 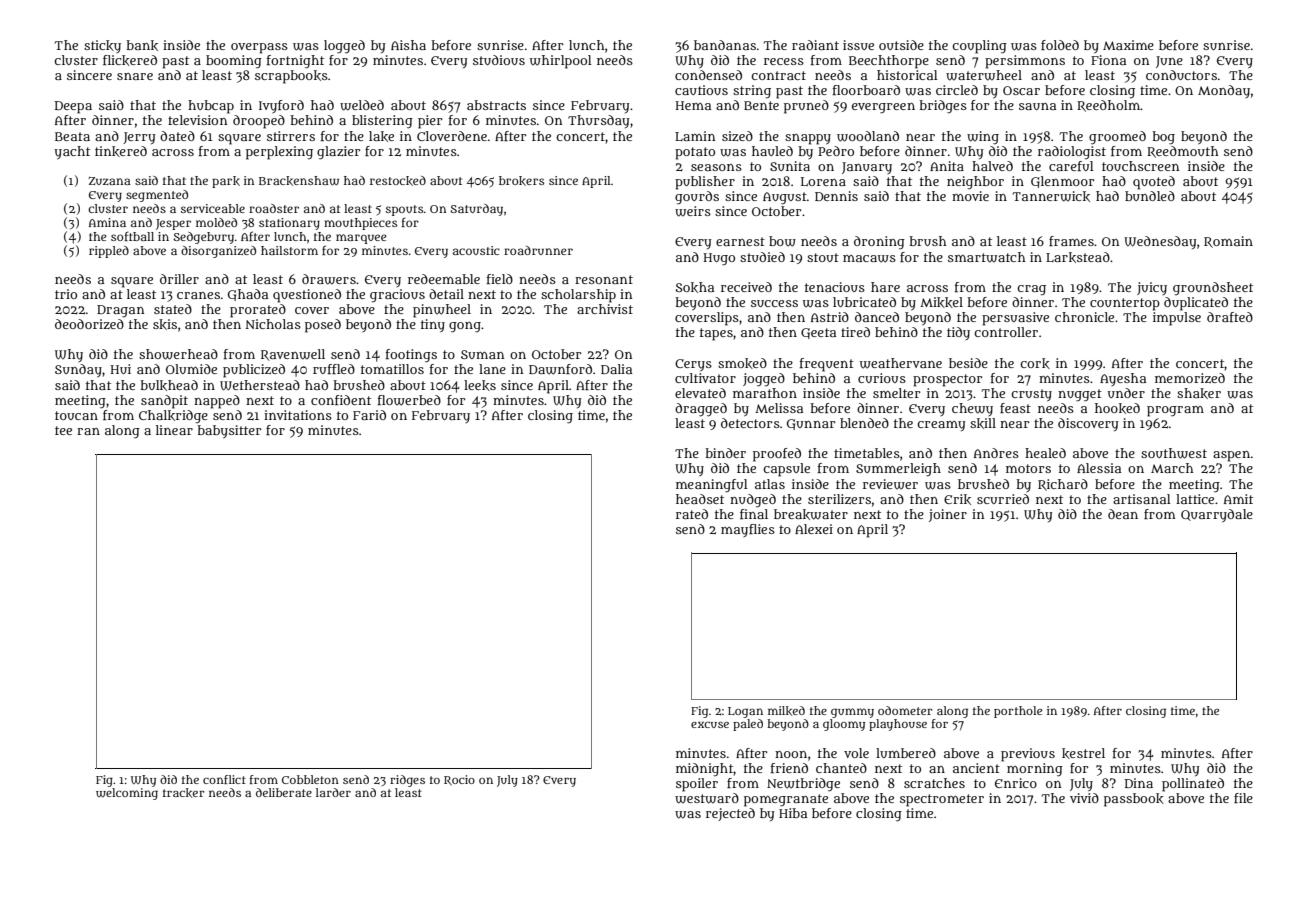 I want to click on welcoming, so click(x=127, y=794).
